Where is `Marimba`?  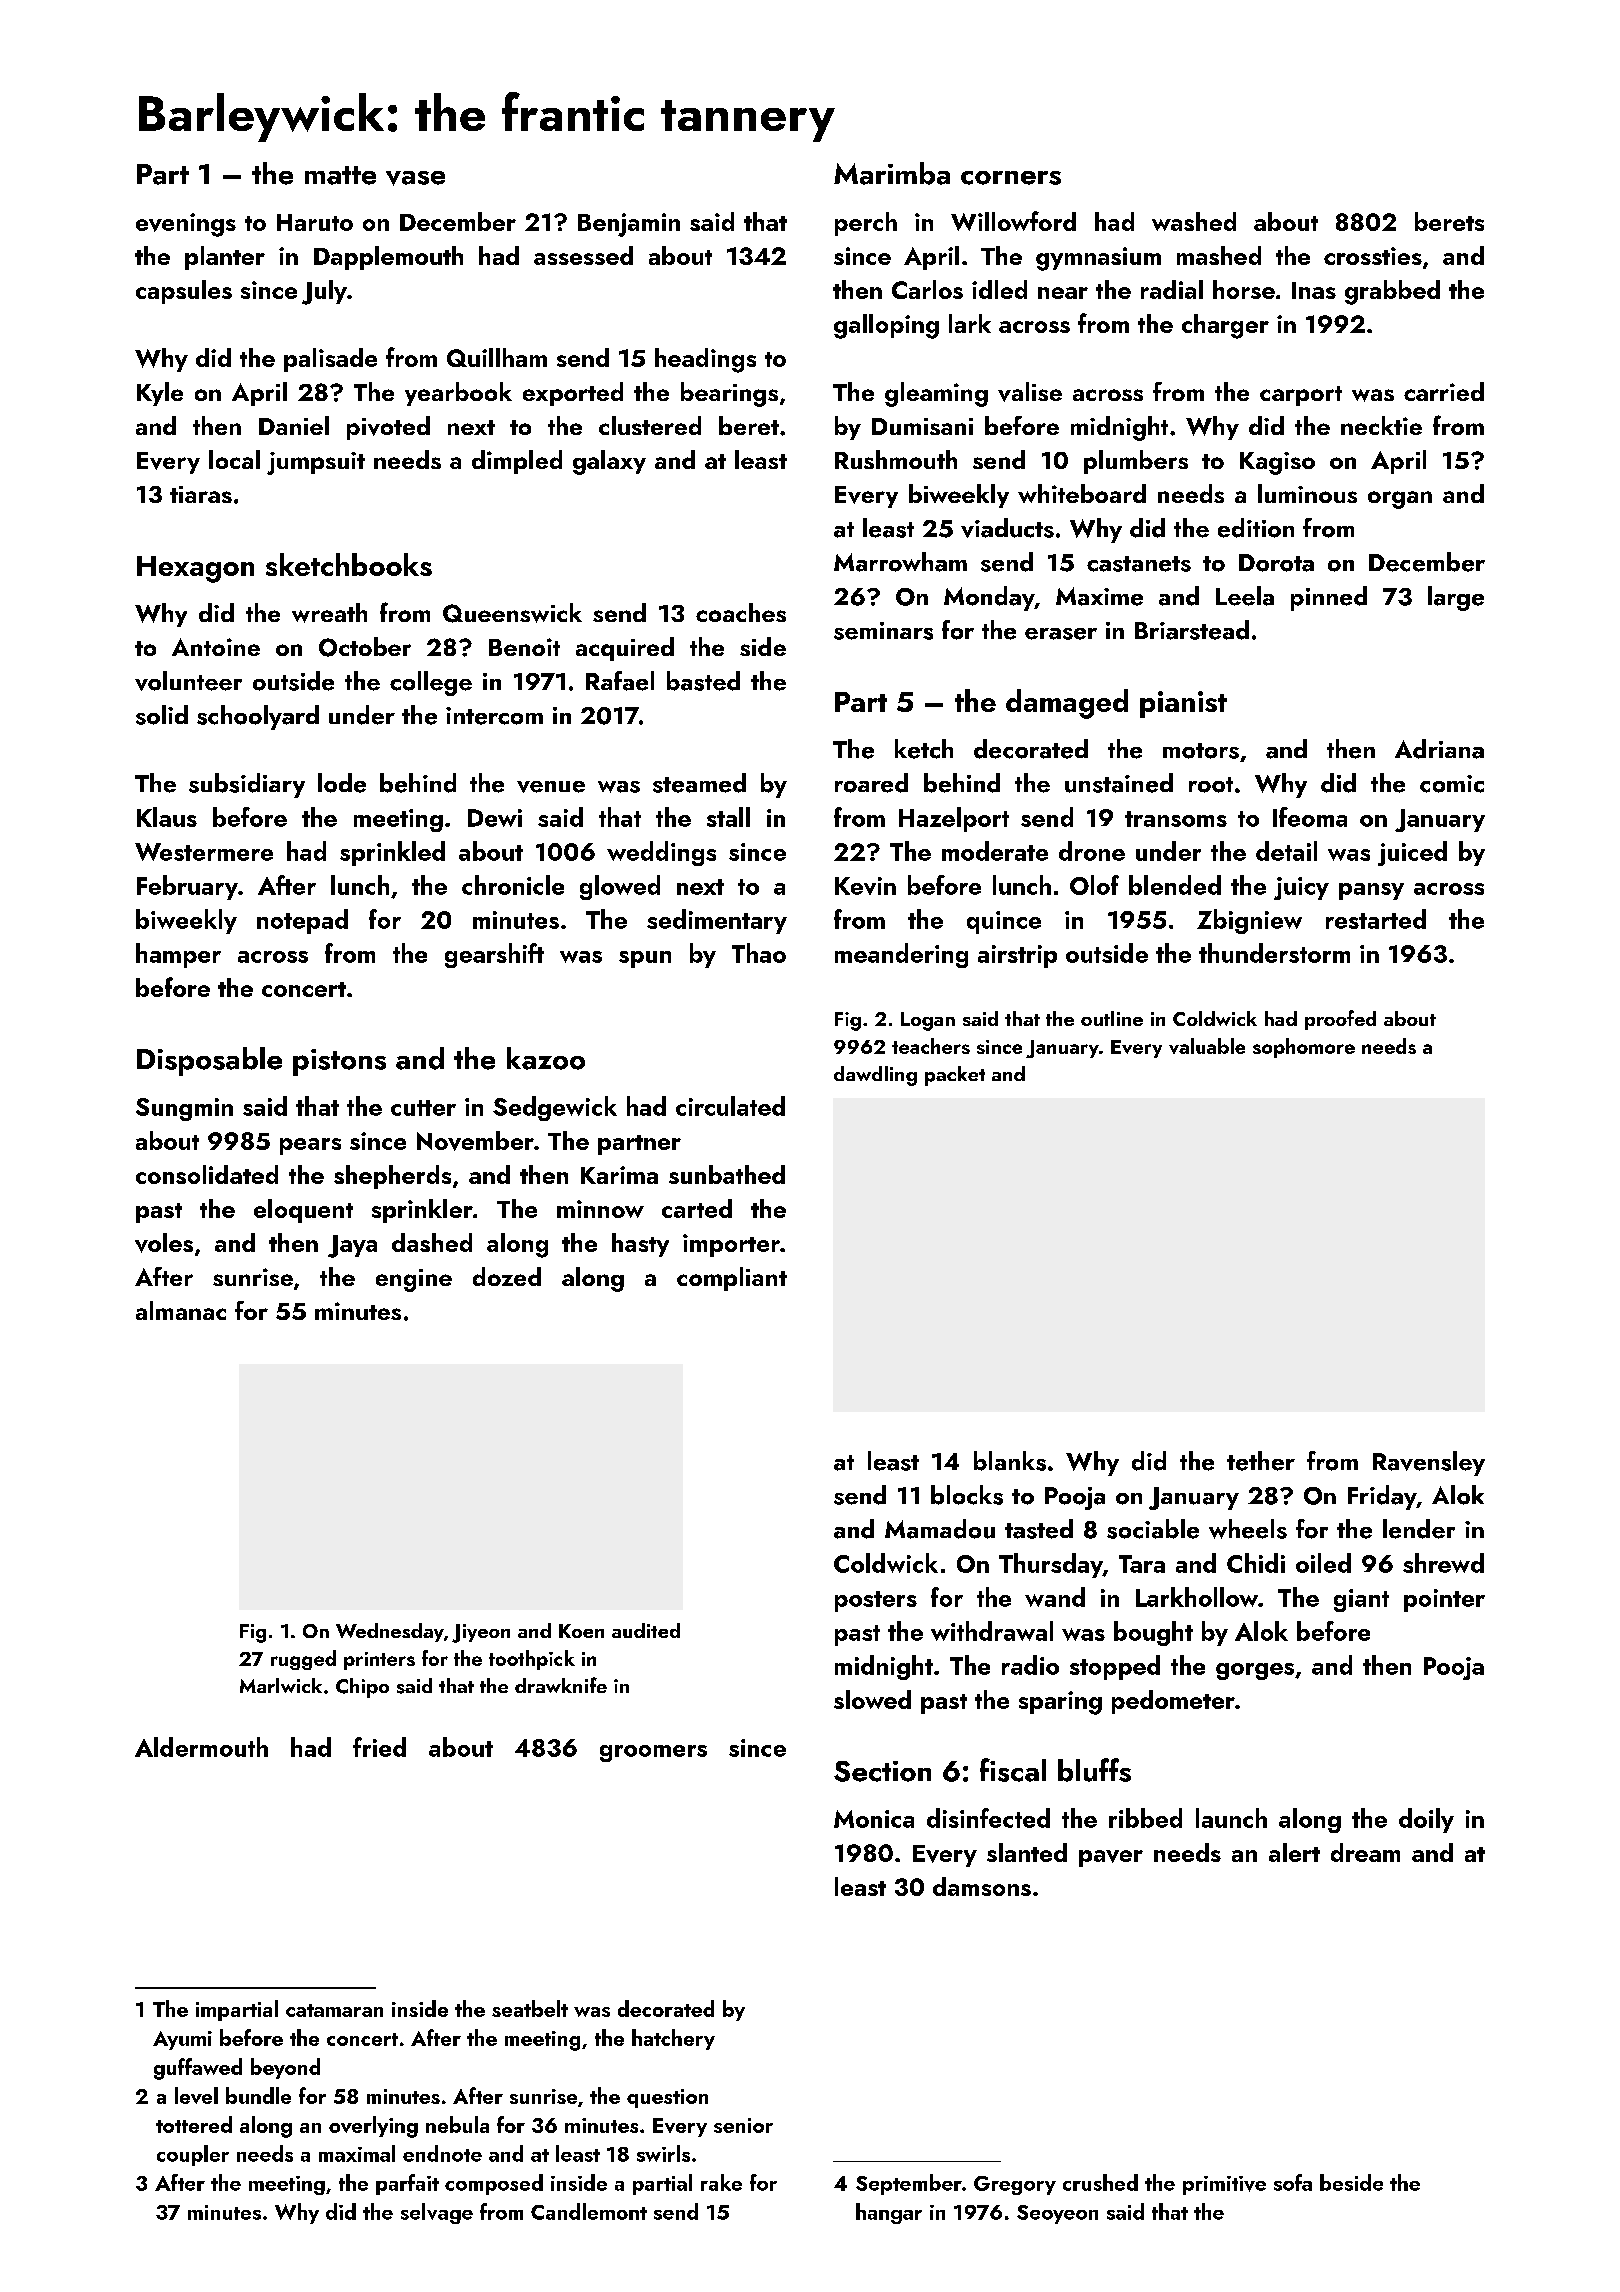 Marimba is located at coordinates (892, 173).
